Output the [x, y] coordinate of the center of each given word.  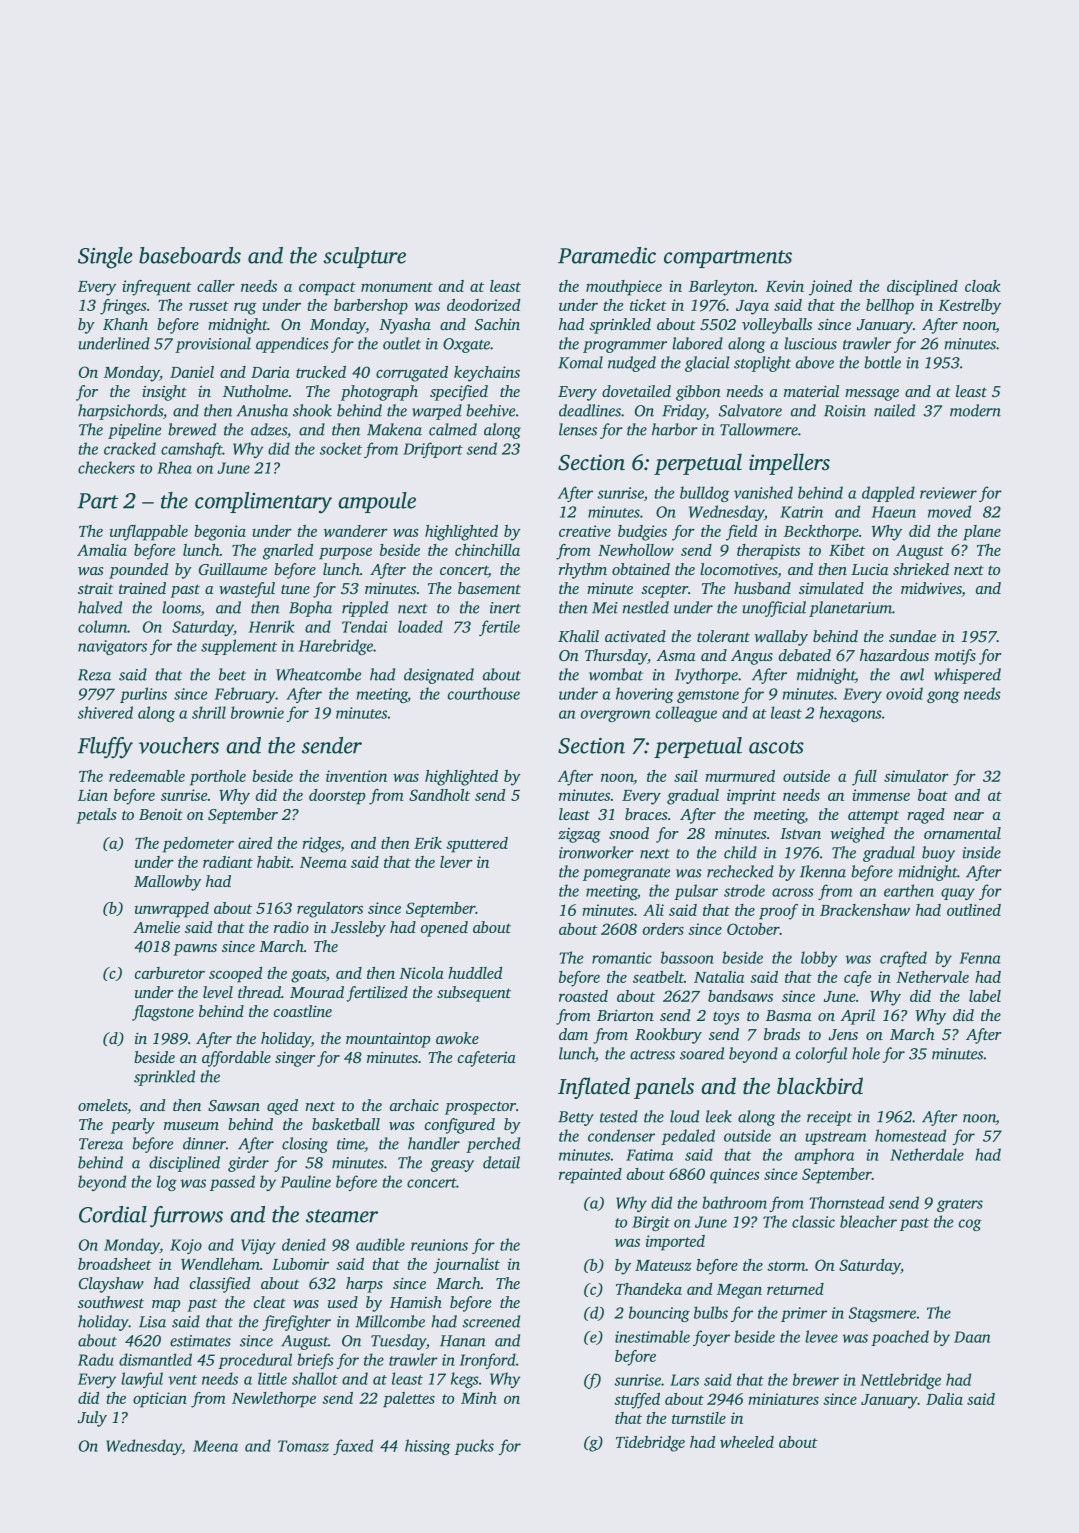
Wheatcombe [318, 674]
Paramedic [607, 255]
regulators [330, 910]
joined [830, 288]
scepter [664, 591]
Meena [215, 1446]
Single [105, 258]
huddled [475, 973]
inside [982, 852]
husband [762, 588]
